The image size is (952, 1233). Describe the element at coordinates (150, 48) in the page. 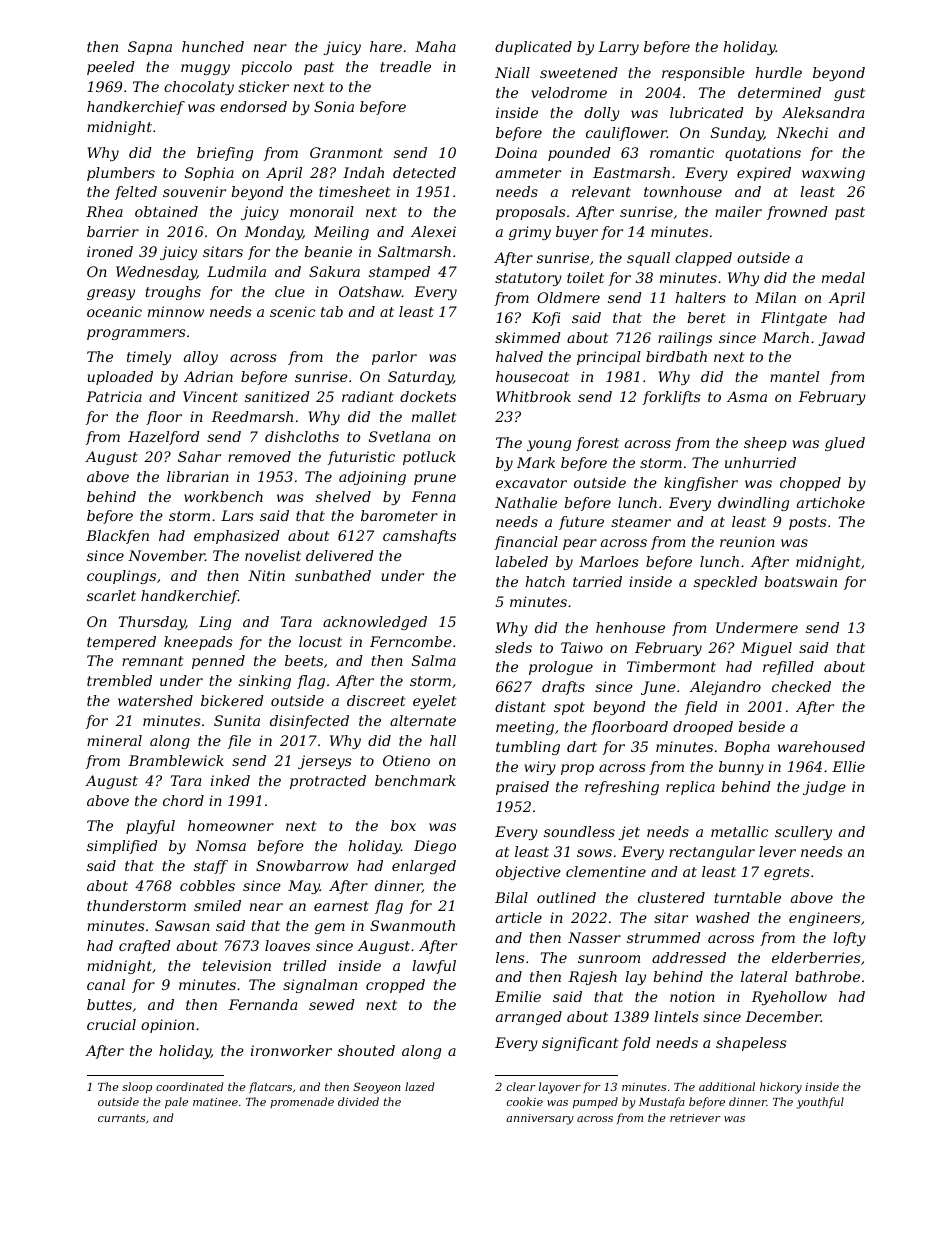

I see `Sapna` at that location.
